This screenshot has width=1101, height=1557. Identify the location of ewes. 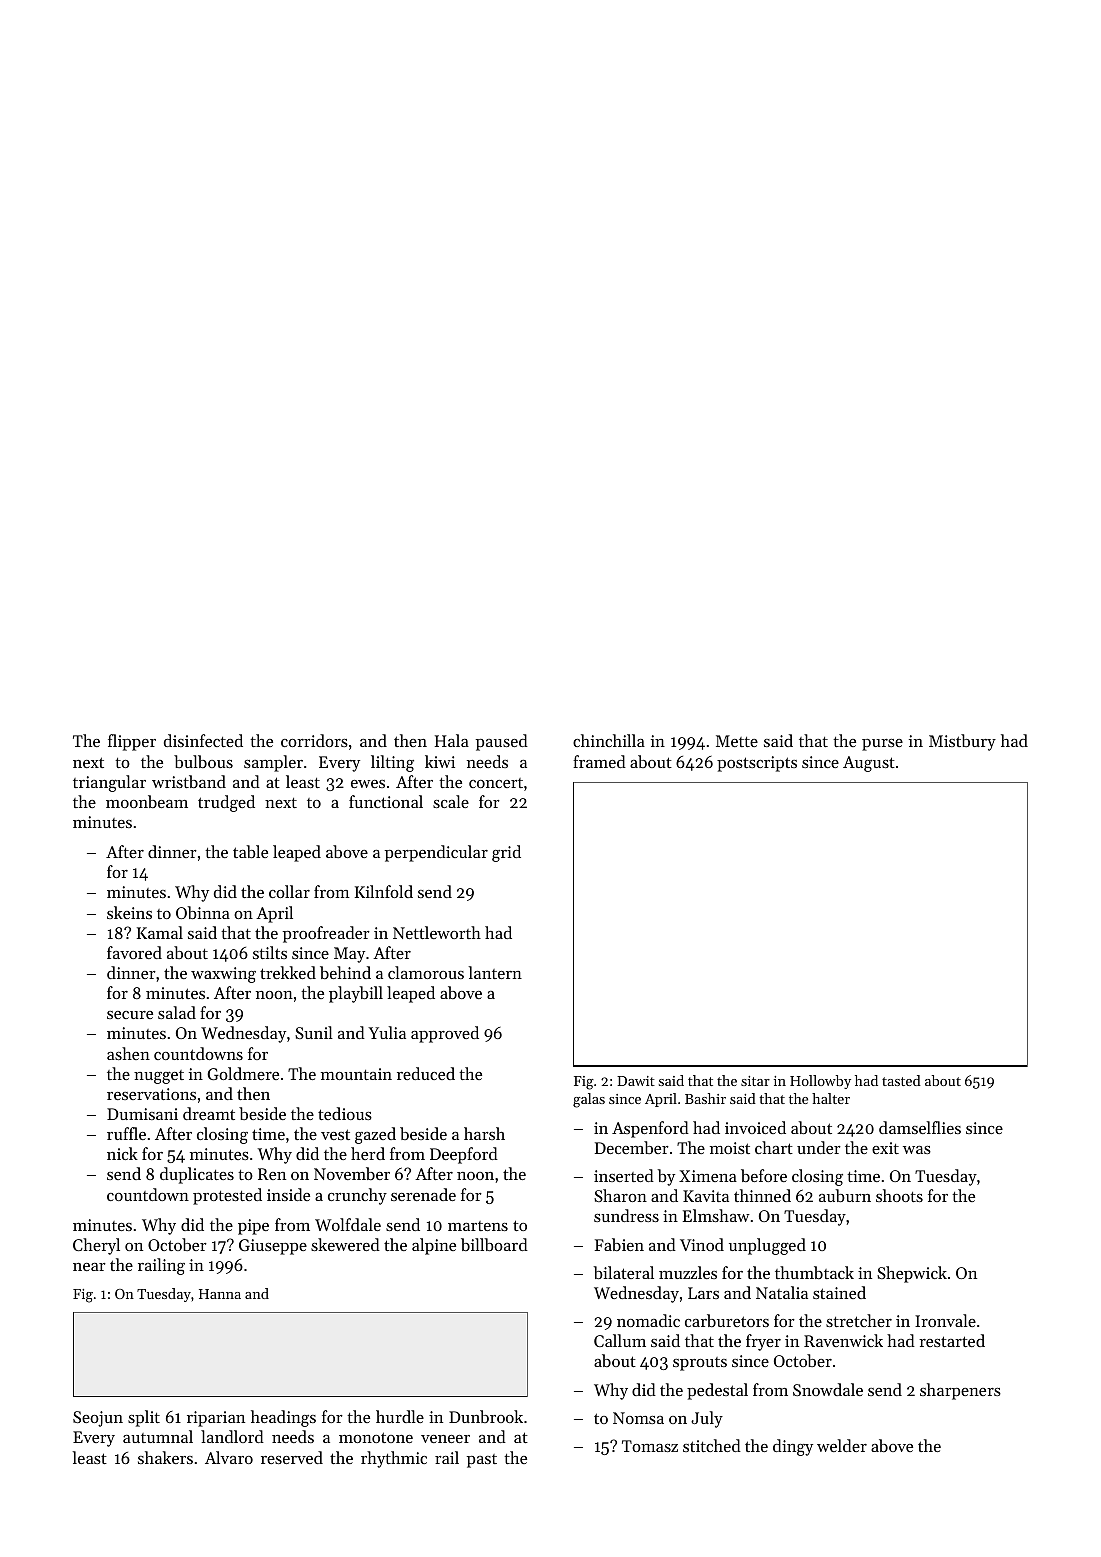
(368, 784).
